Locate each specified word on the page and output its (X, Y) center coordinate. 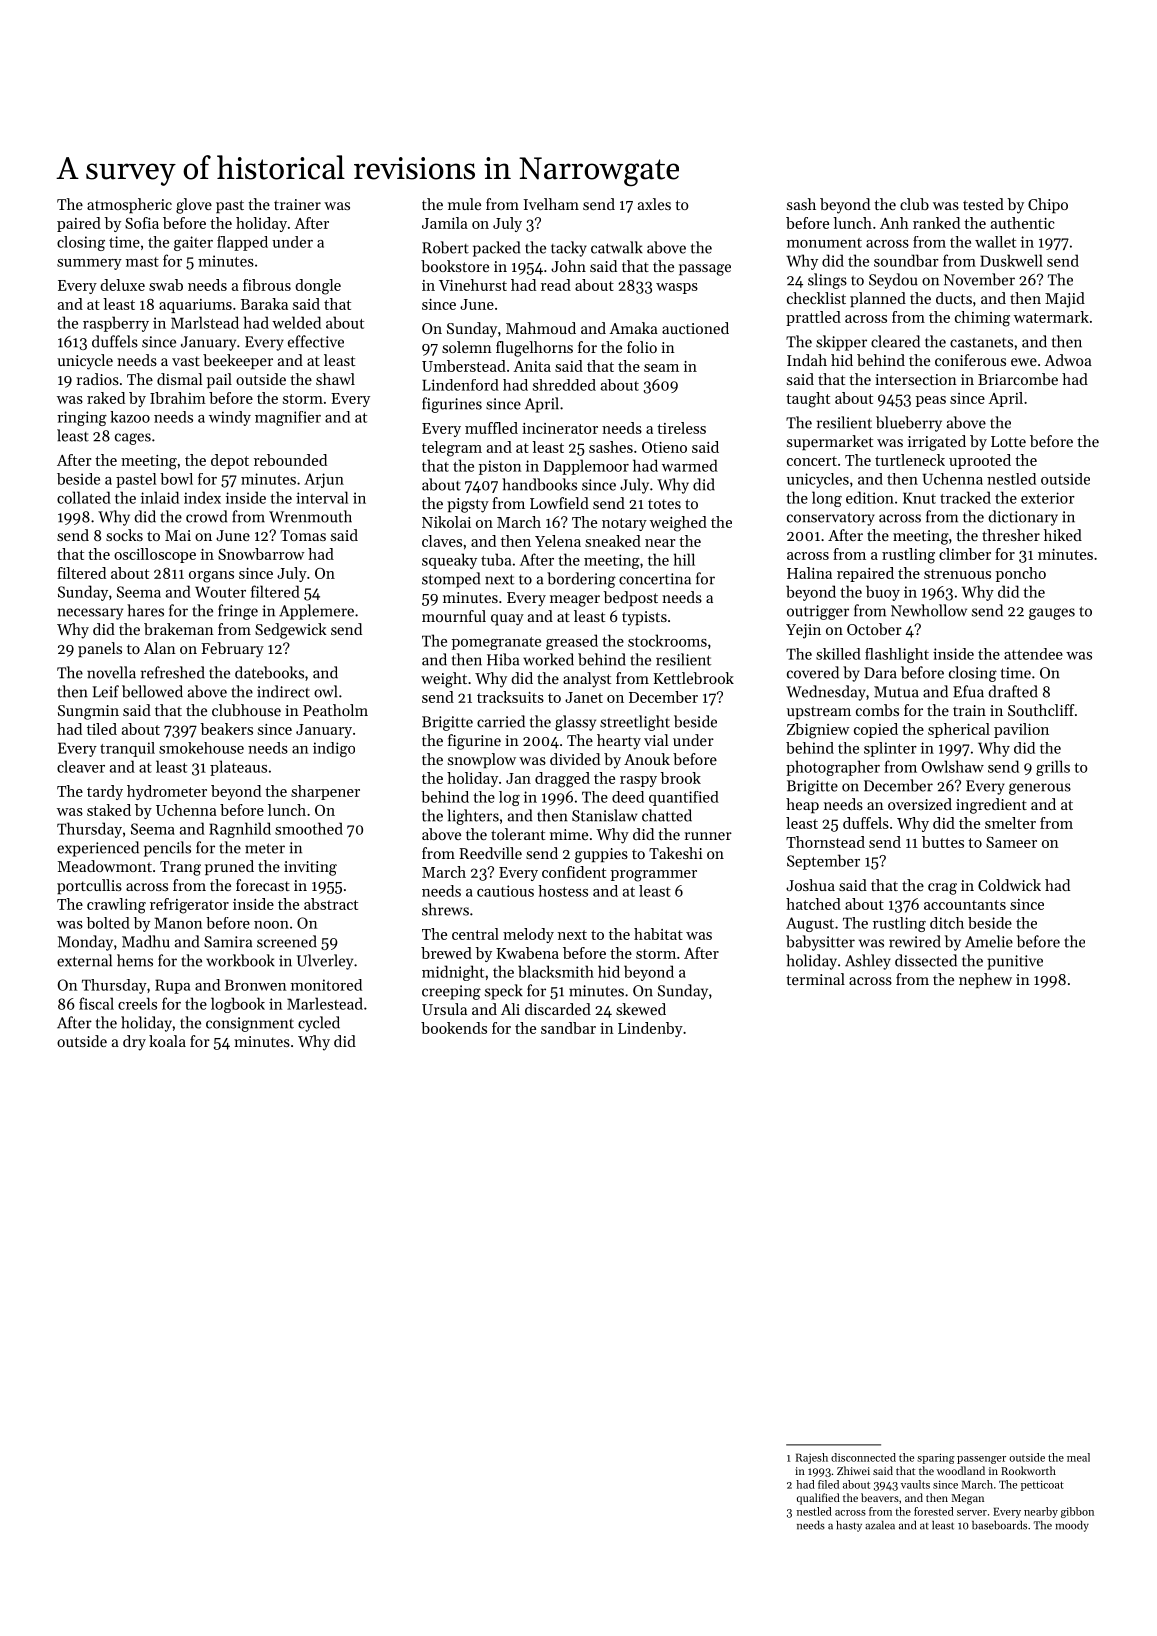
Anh (894, 223)
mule (464, 204)
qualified (818, 1499)
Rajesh (812, 1458)
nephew (985, 980)
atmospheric (129, 205)
